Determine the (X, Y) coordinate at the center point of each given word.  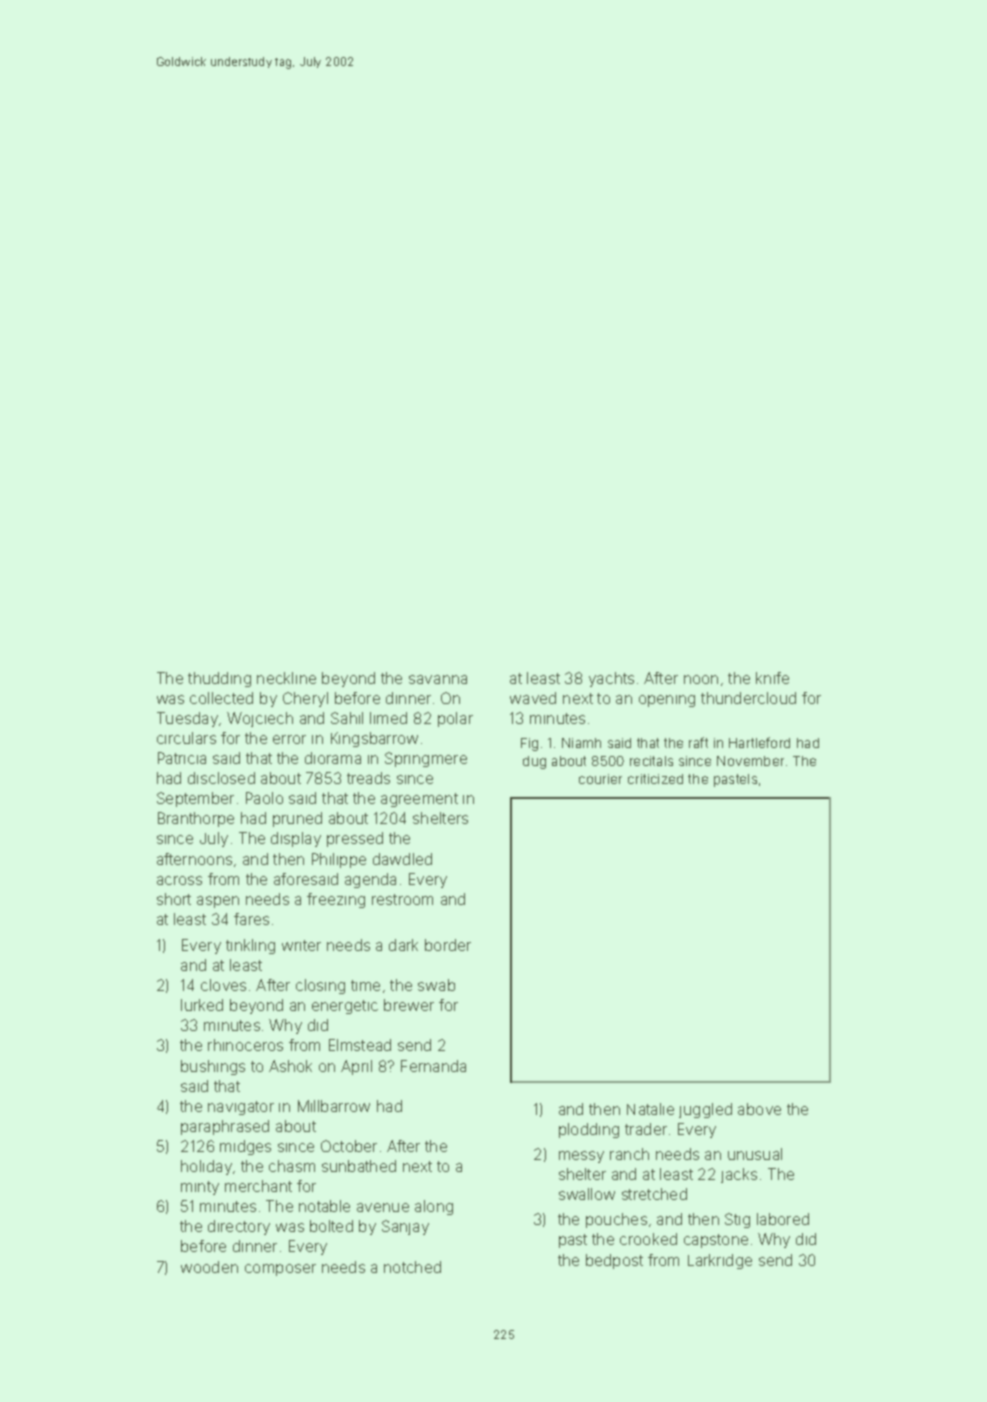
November (750, 761)
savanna (438, 679)
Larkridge (720, 1261)
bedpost (614, 1261)
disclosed (221, 778)
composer (280, 1270)
